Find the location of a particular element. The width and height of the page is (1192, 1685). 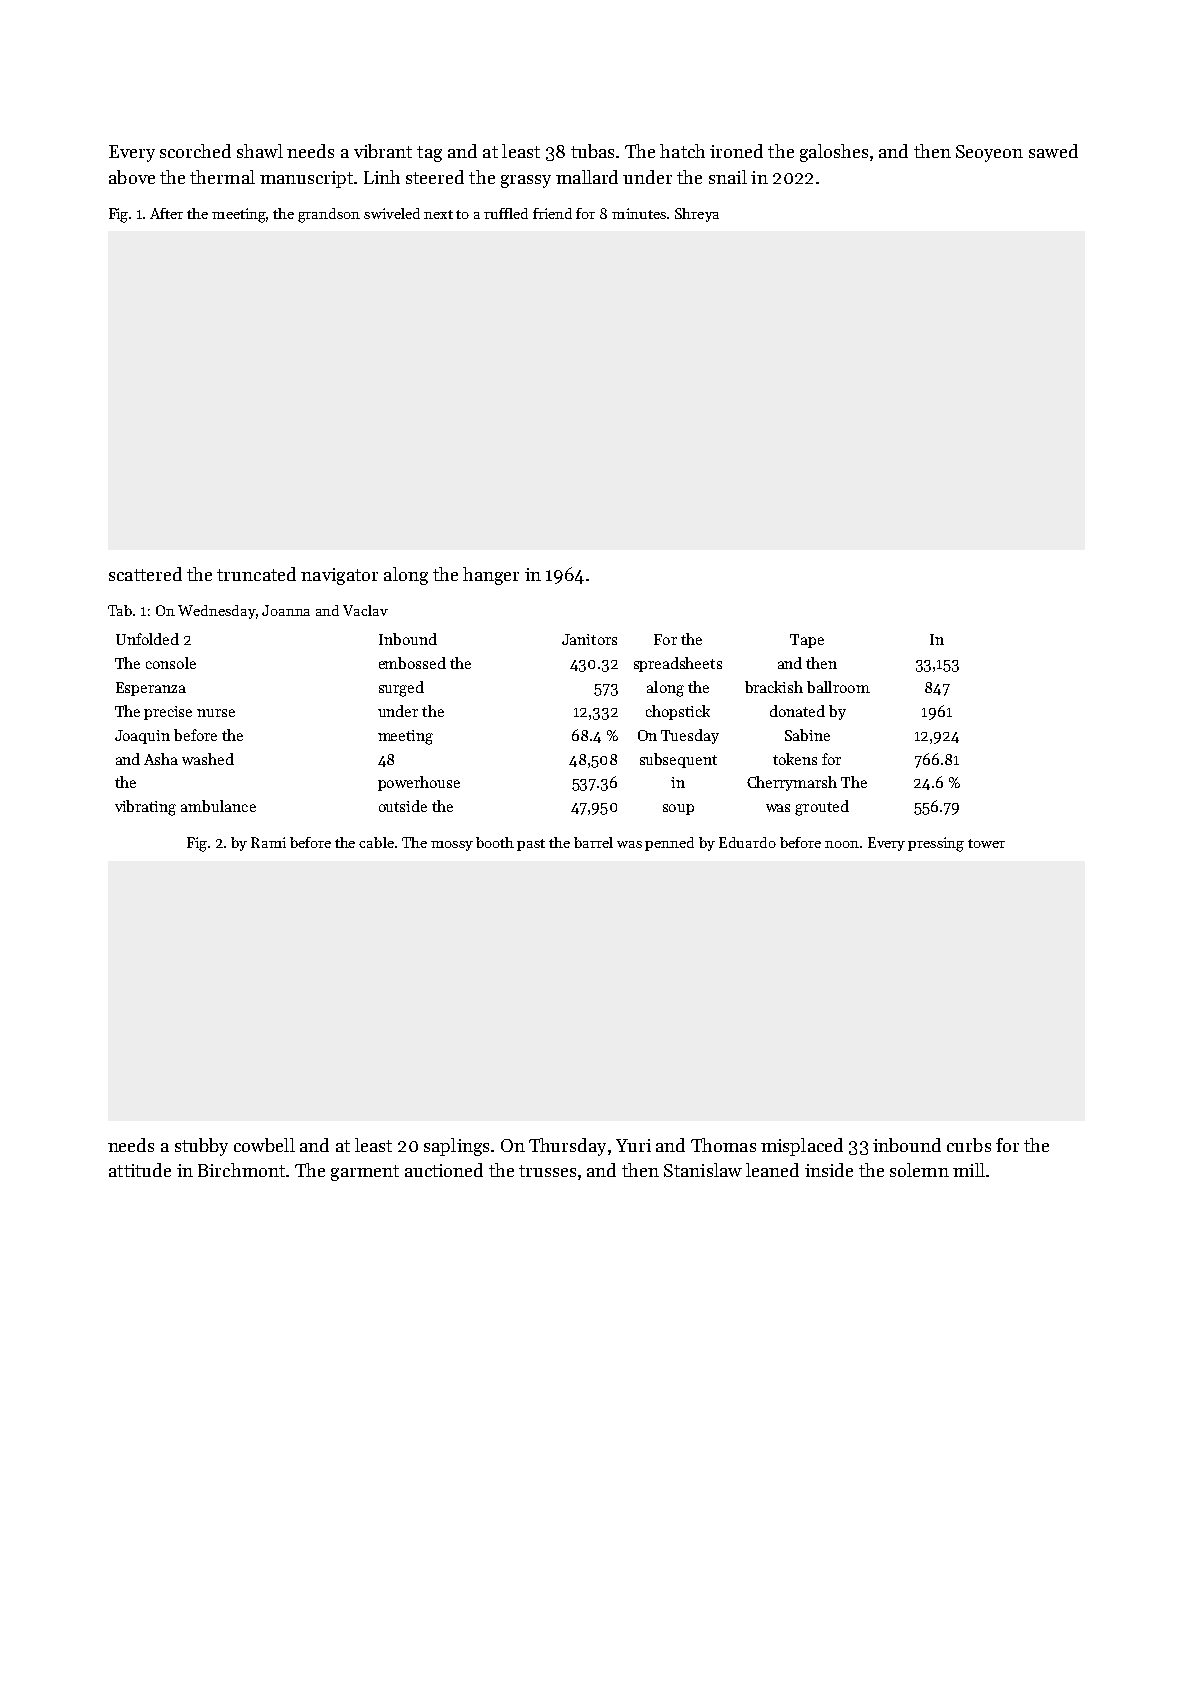

nurse is located at coordinates (216, 713).
